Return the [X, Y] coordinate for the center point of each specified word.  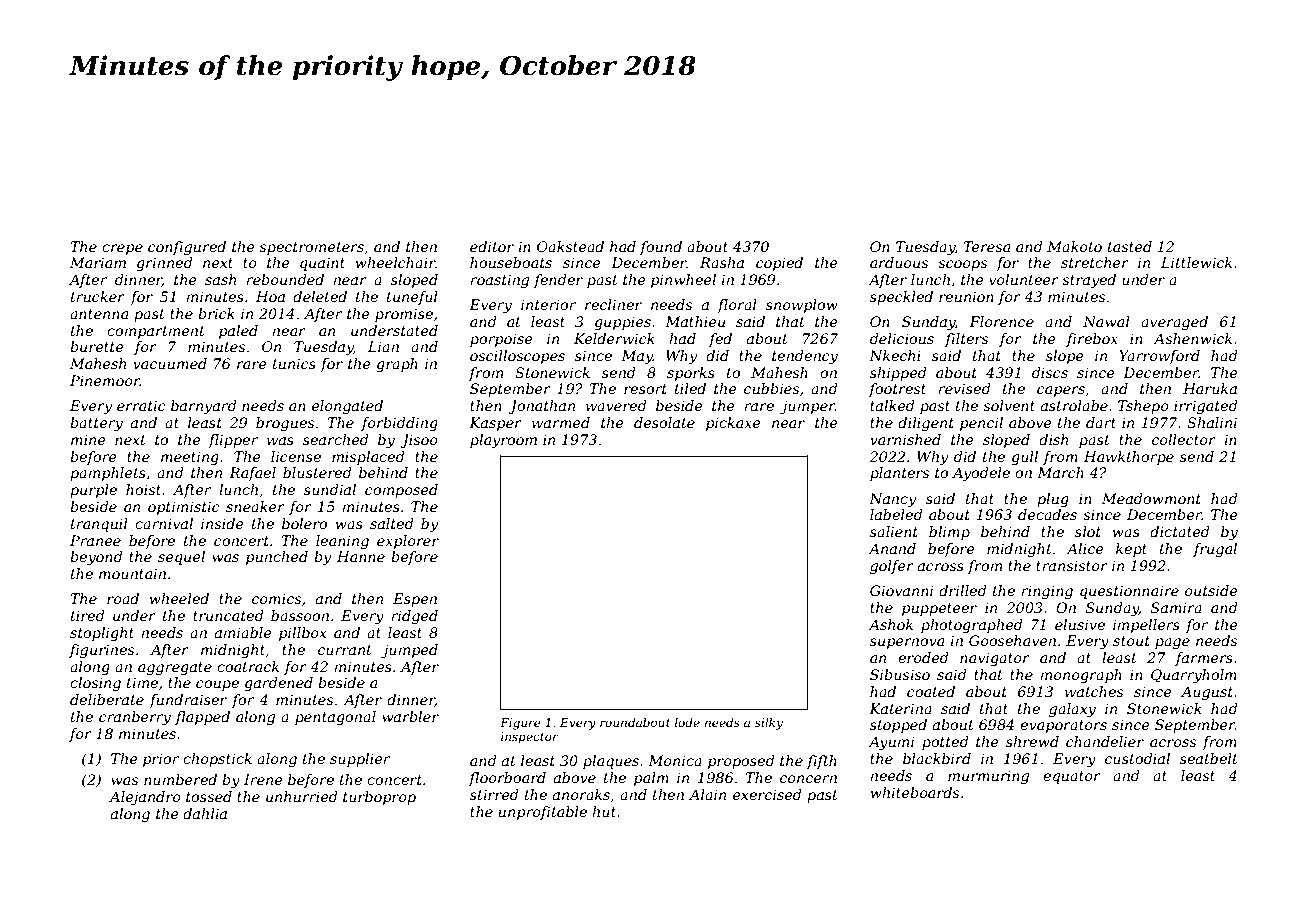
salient [894, 531]
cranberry [135, 718]
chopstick [217, 760]
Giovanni [901, 590]
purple [93, 491]
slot [1088, 531]
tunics [294, 363]
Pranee [95, 540]
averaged [1174, 323]
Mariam [98, 262]
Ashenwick [1192, 338]
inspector [530, 738]
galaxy [1072, 710]
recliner [613, 304]
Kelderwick [614, 338]
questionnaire [1129, 592]
